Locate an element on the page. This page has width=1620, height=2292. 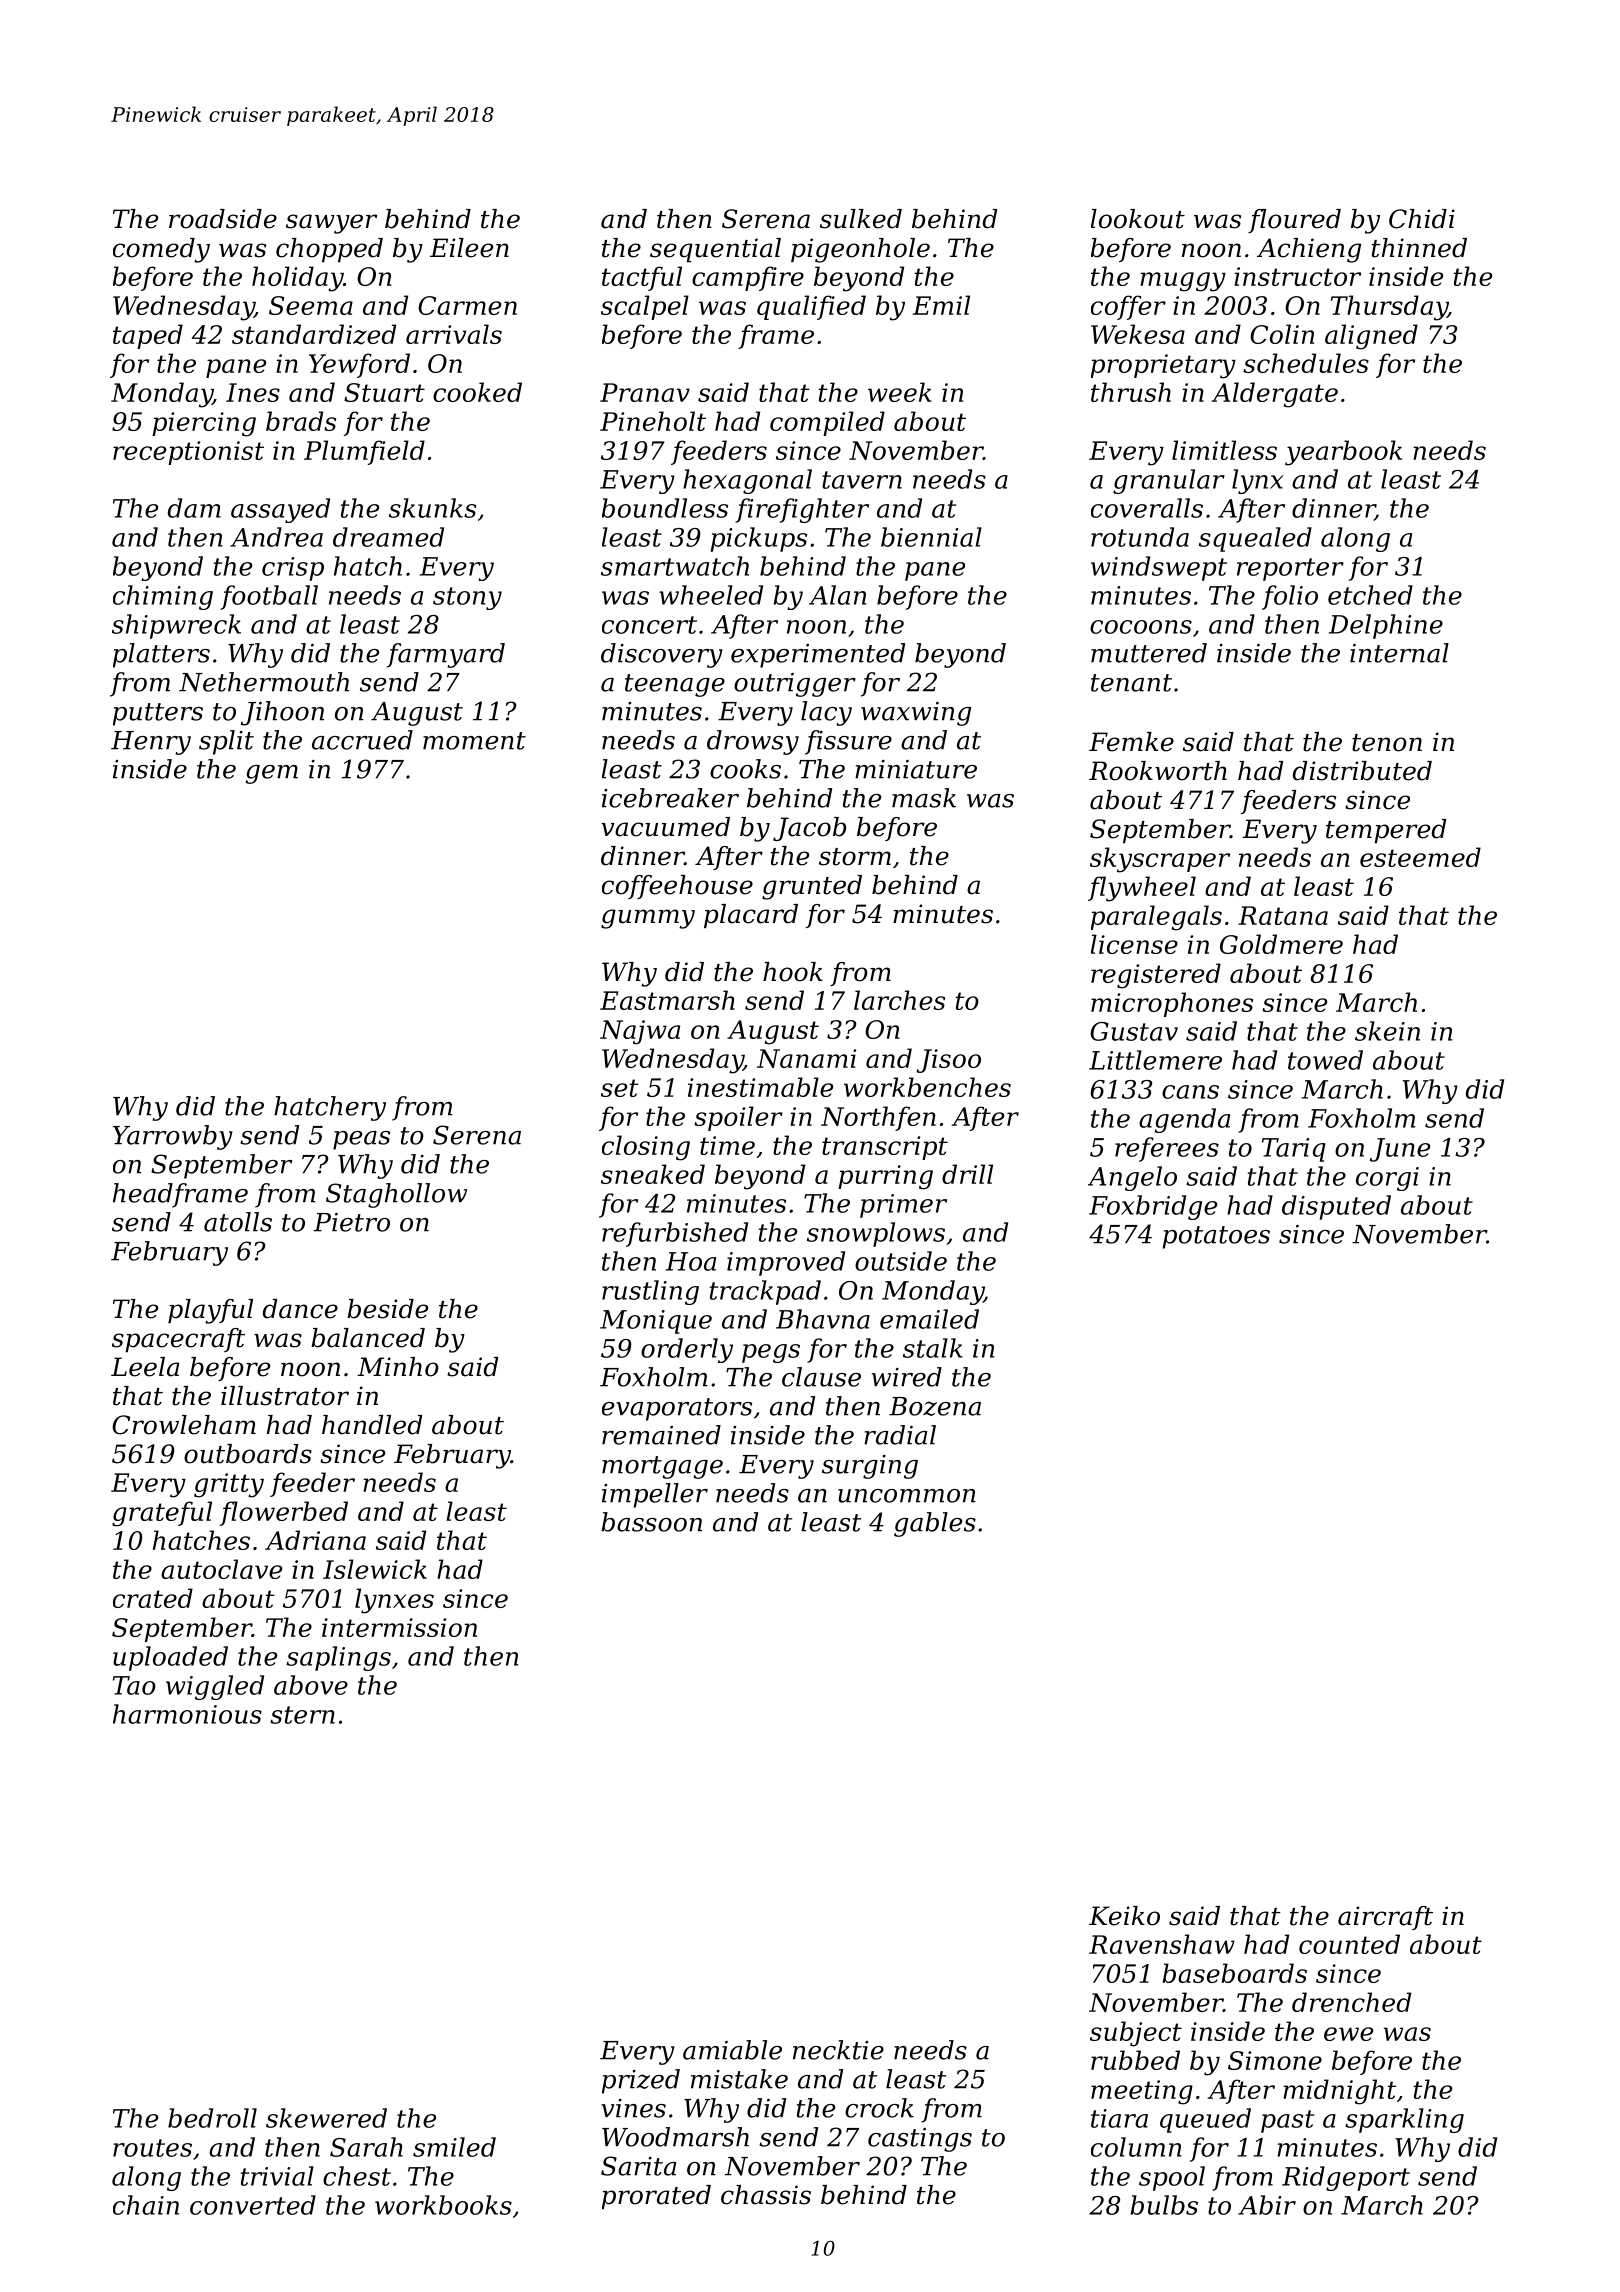
crock is located at coordinates (879, 2108).
